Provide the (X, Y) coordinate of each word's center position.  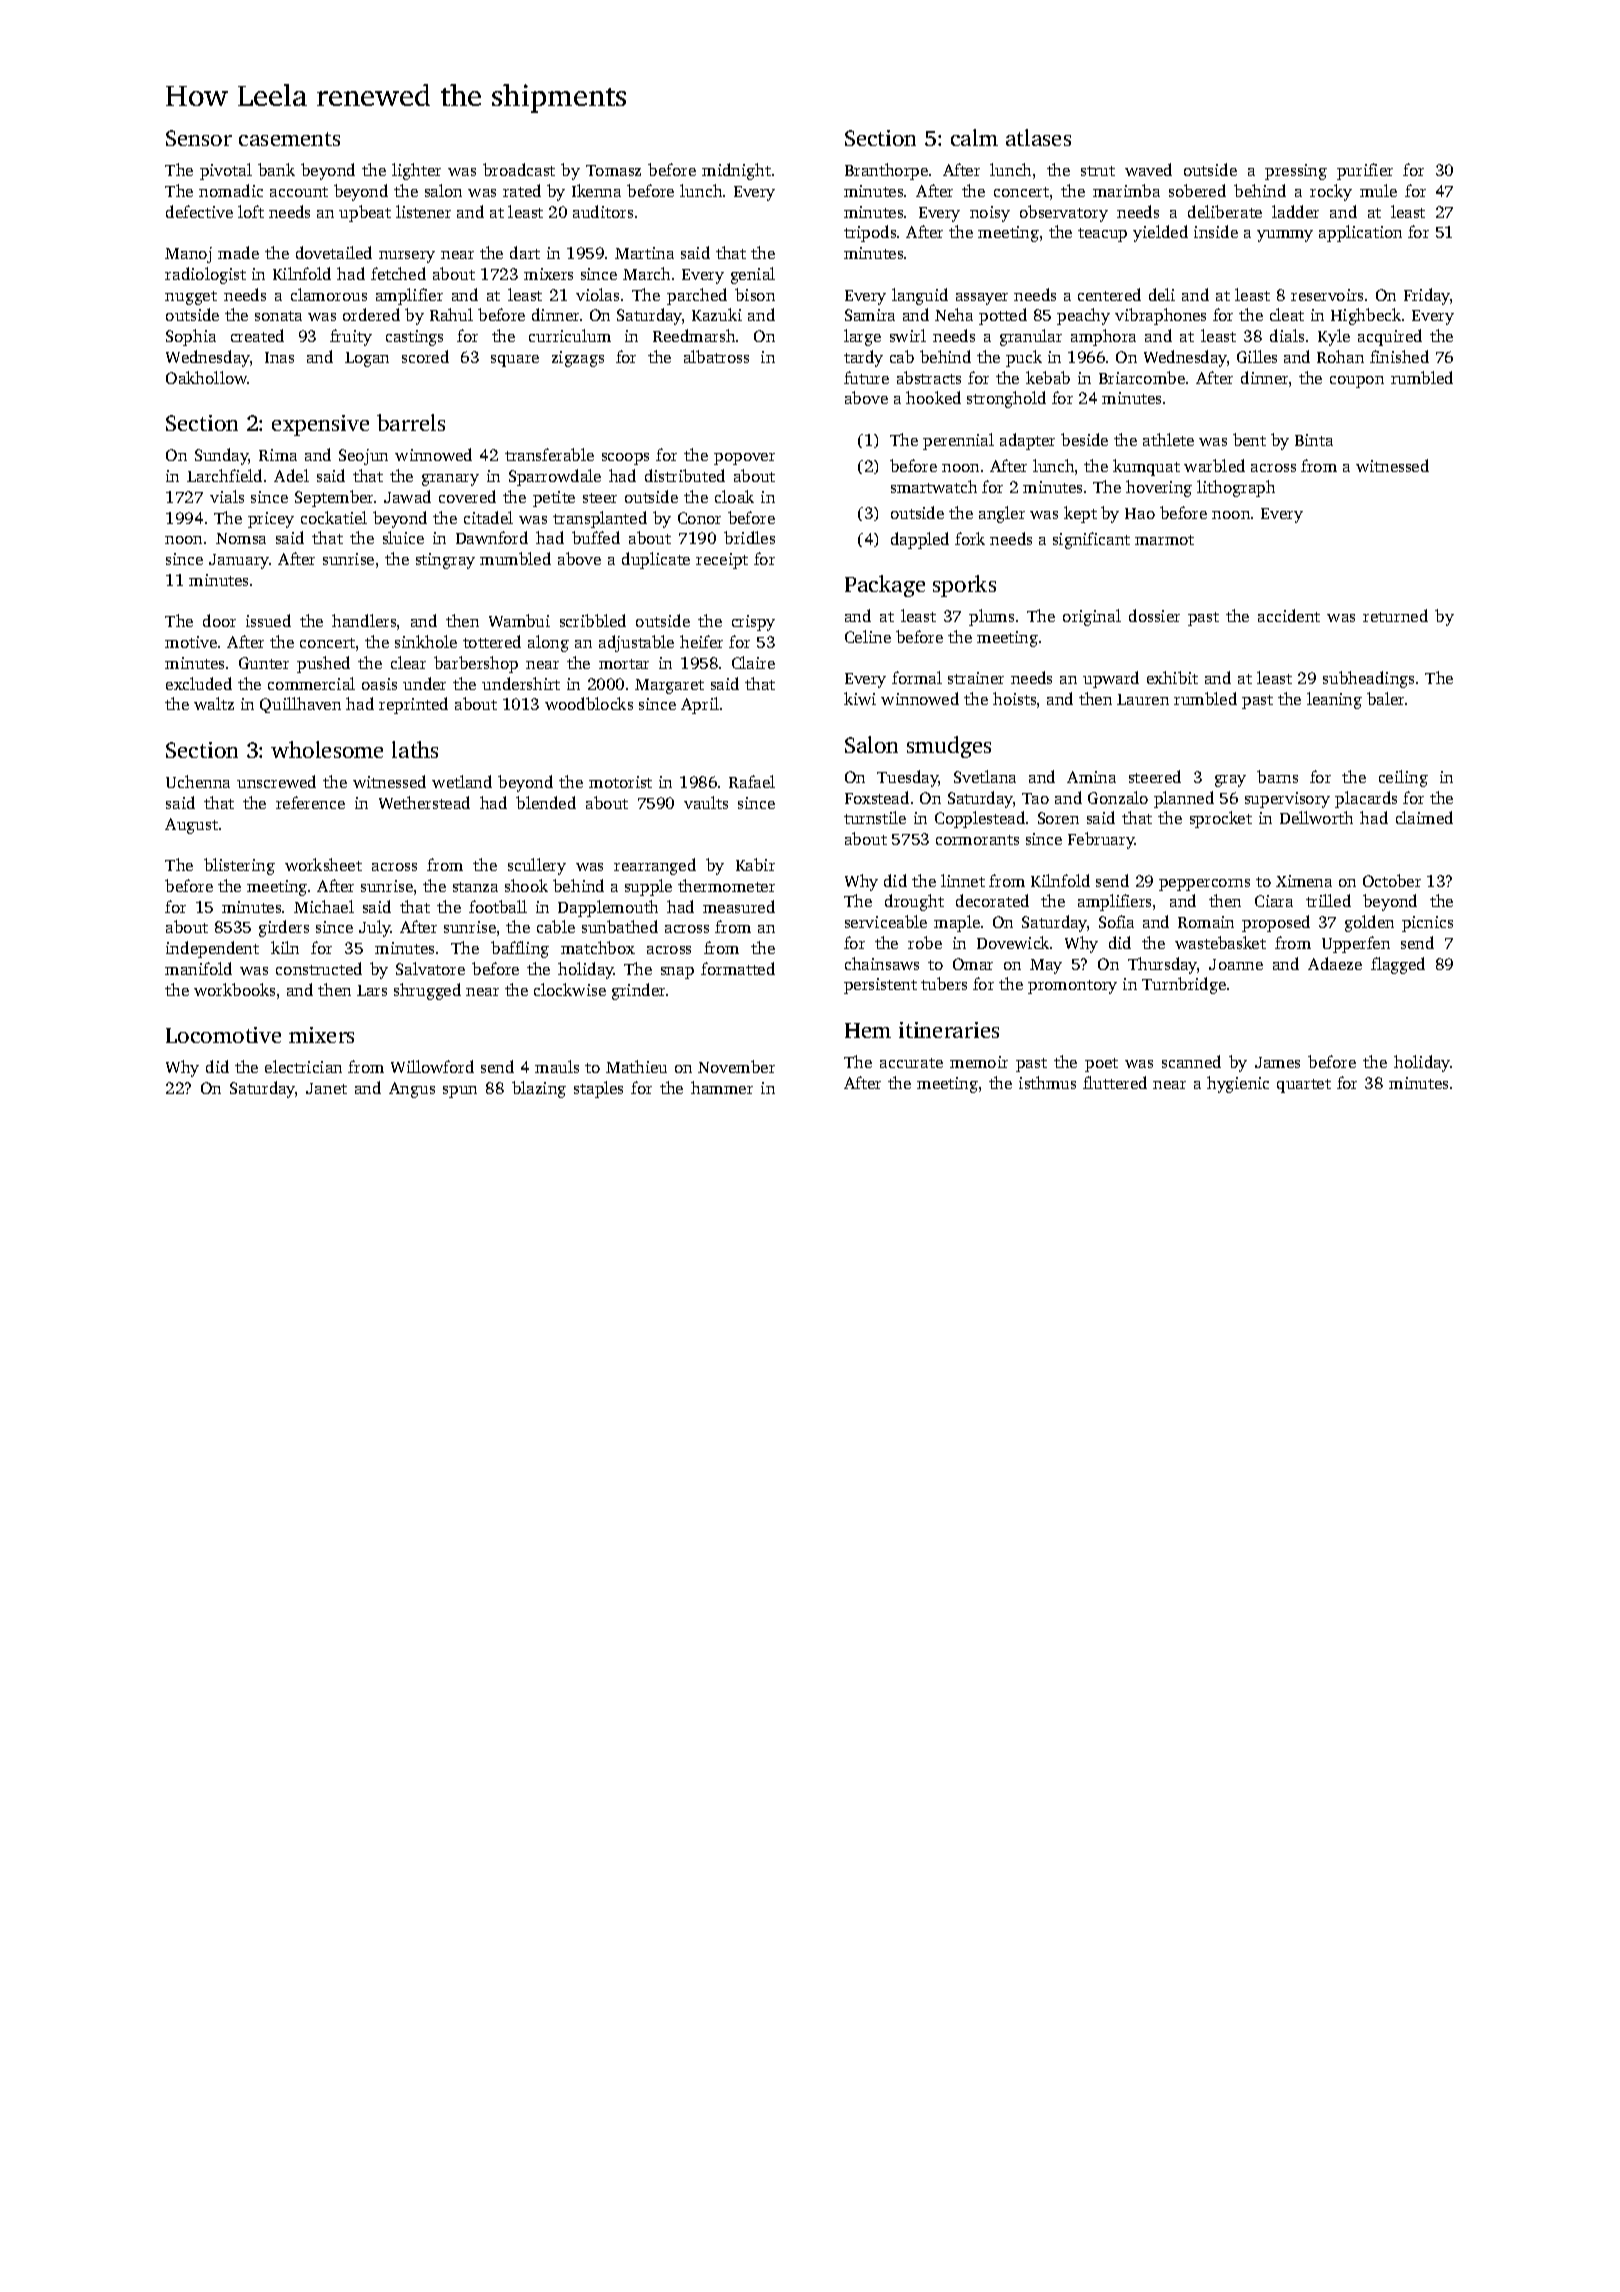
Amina (1091, 777)
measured (739, 906)
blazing (539, 1089)
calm (974, 137)
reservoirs (1327, 295)
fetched (398, 273)
